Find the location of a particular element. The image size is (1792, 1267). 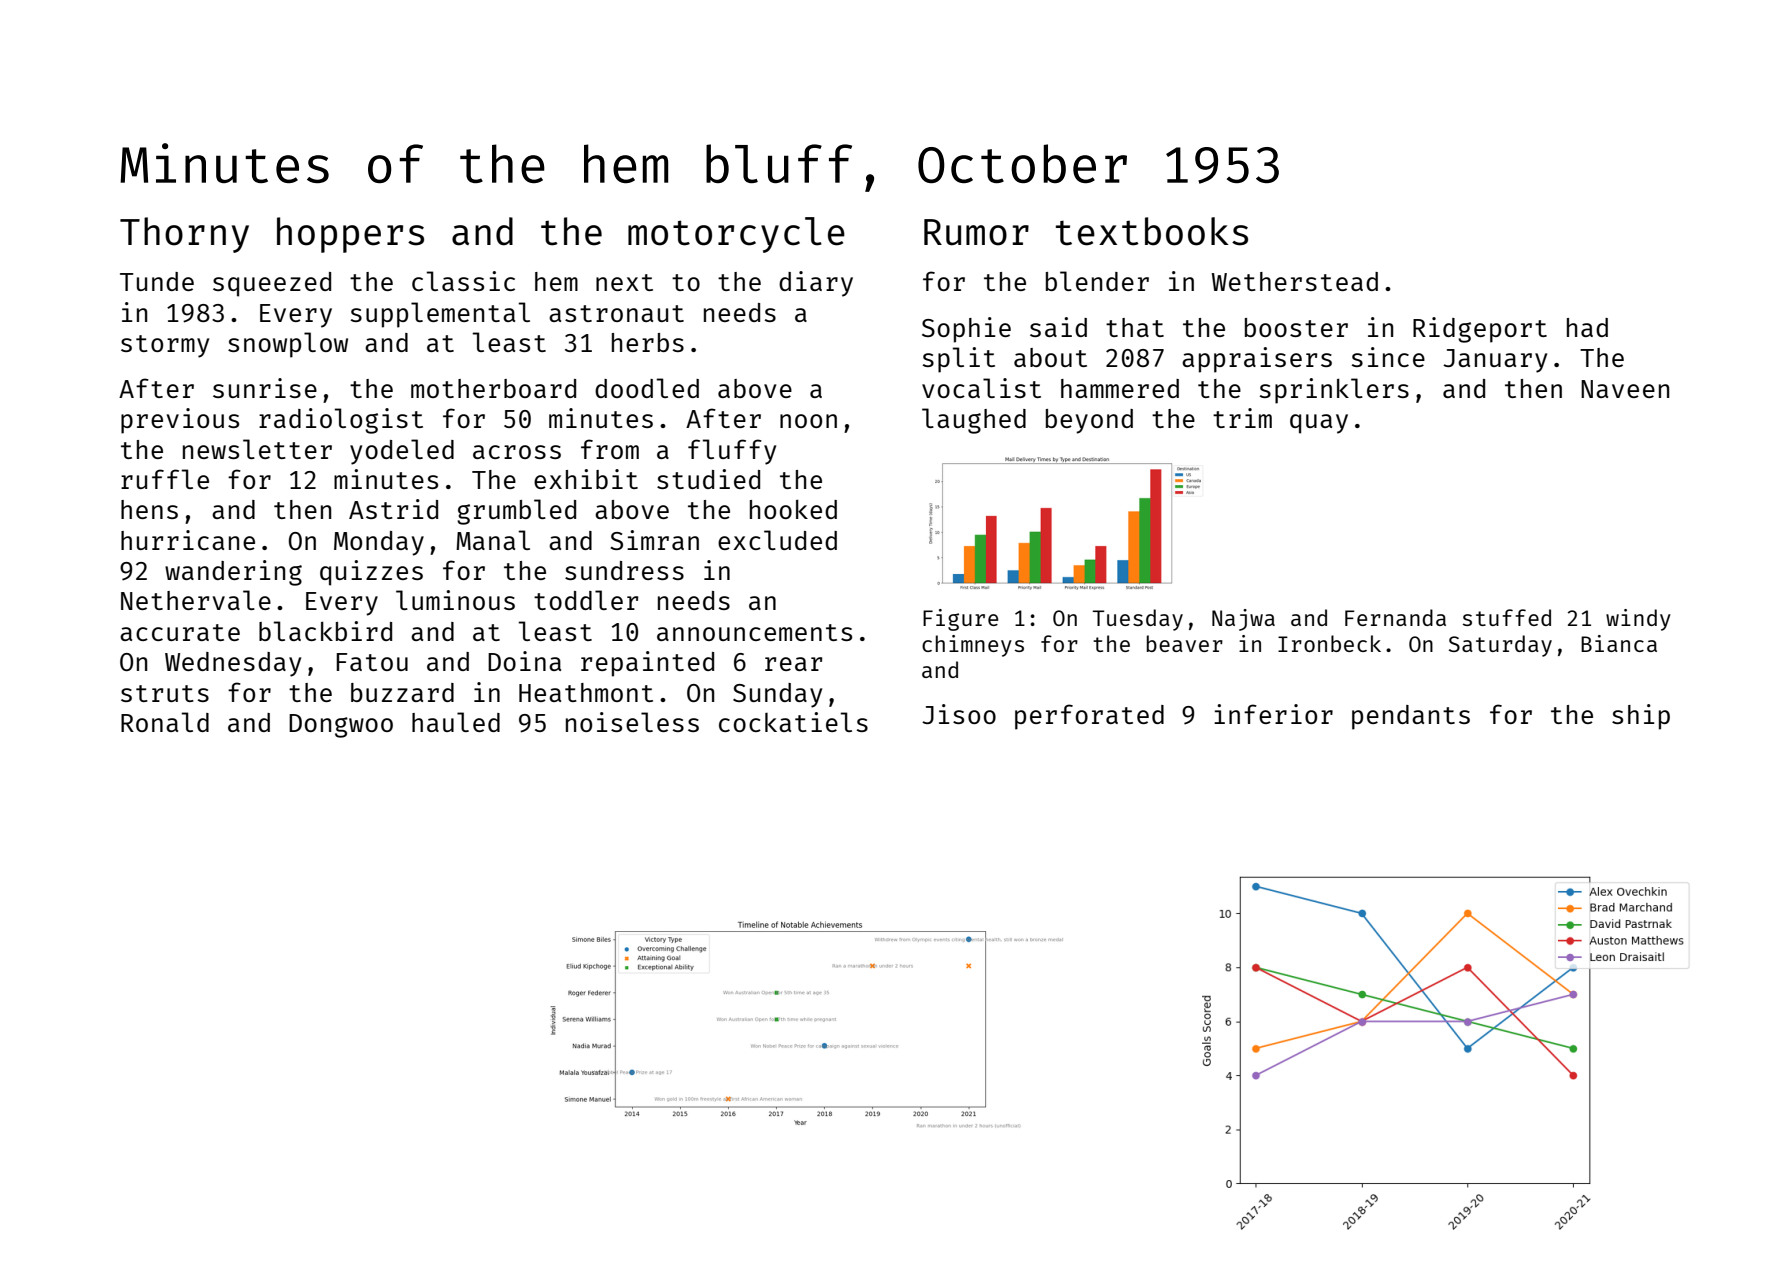

stormy is located at coordinates (165, 346).
